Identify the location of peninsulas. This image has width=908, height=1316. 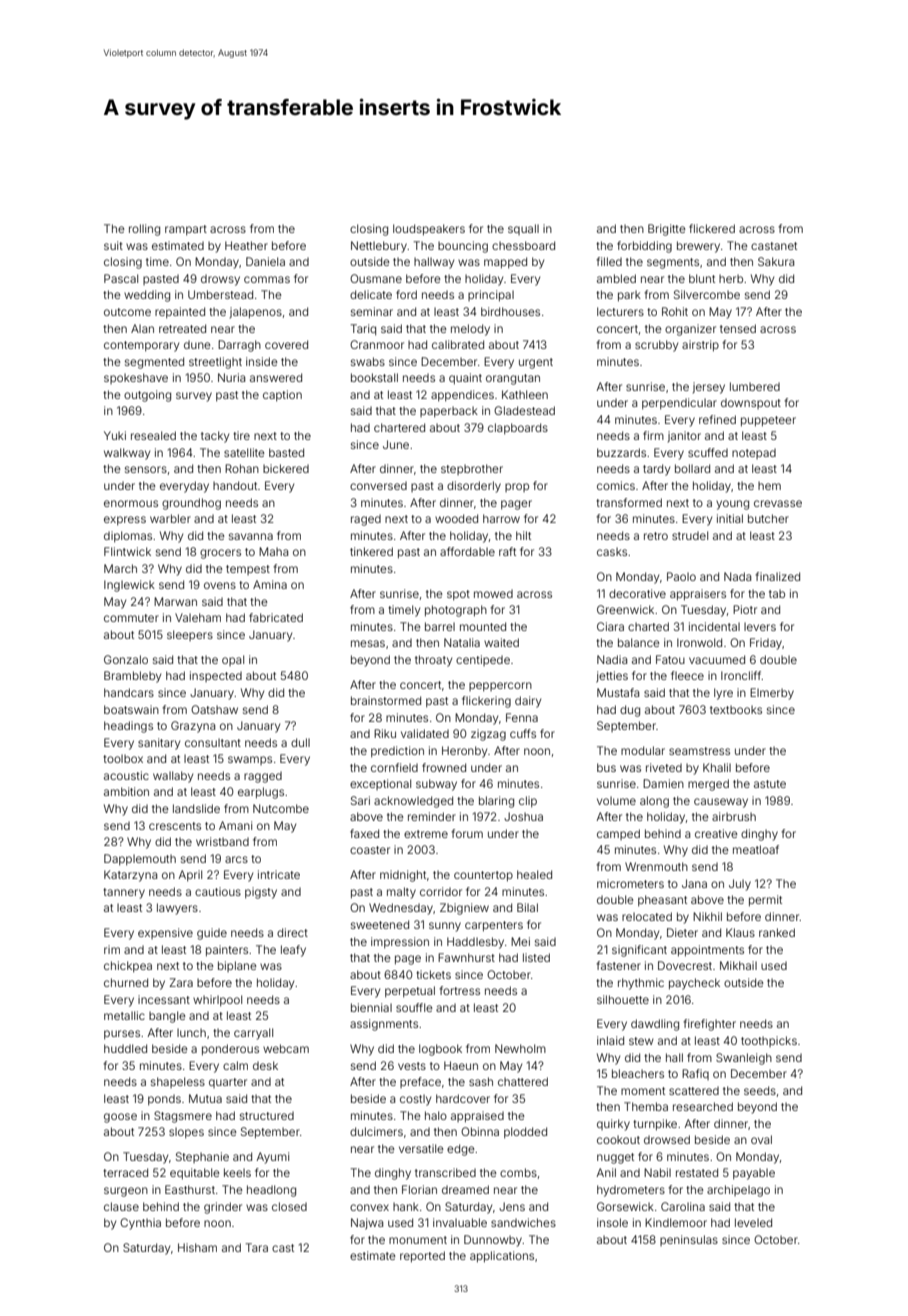
(689, 1240).
